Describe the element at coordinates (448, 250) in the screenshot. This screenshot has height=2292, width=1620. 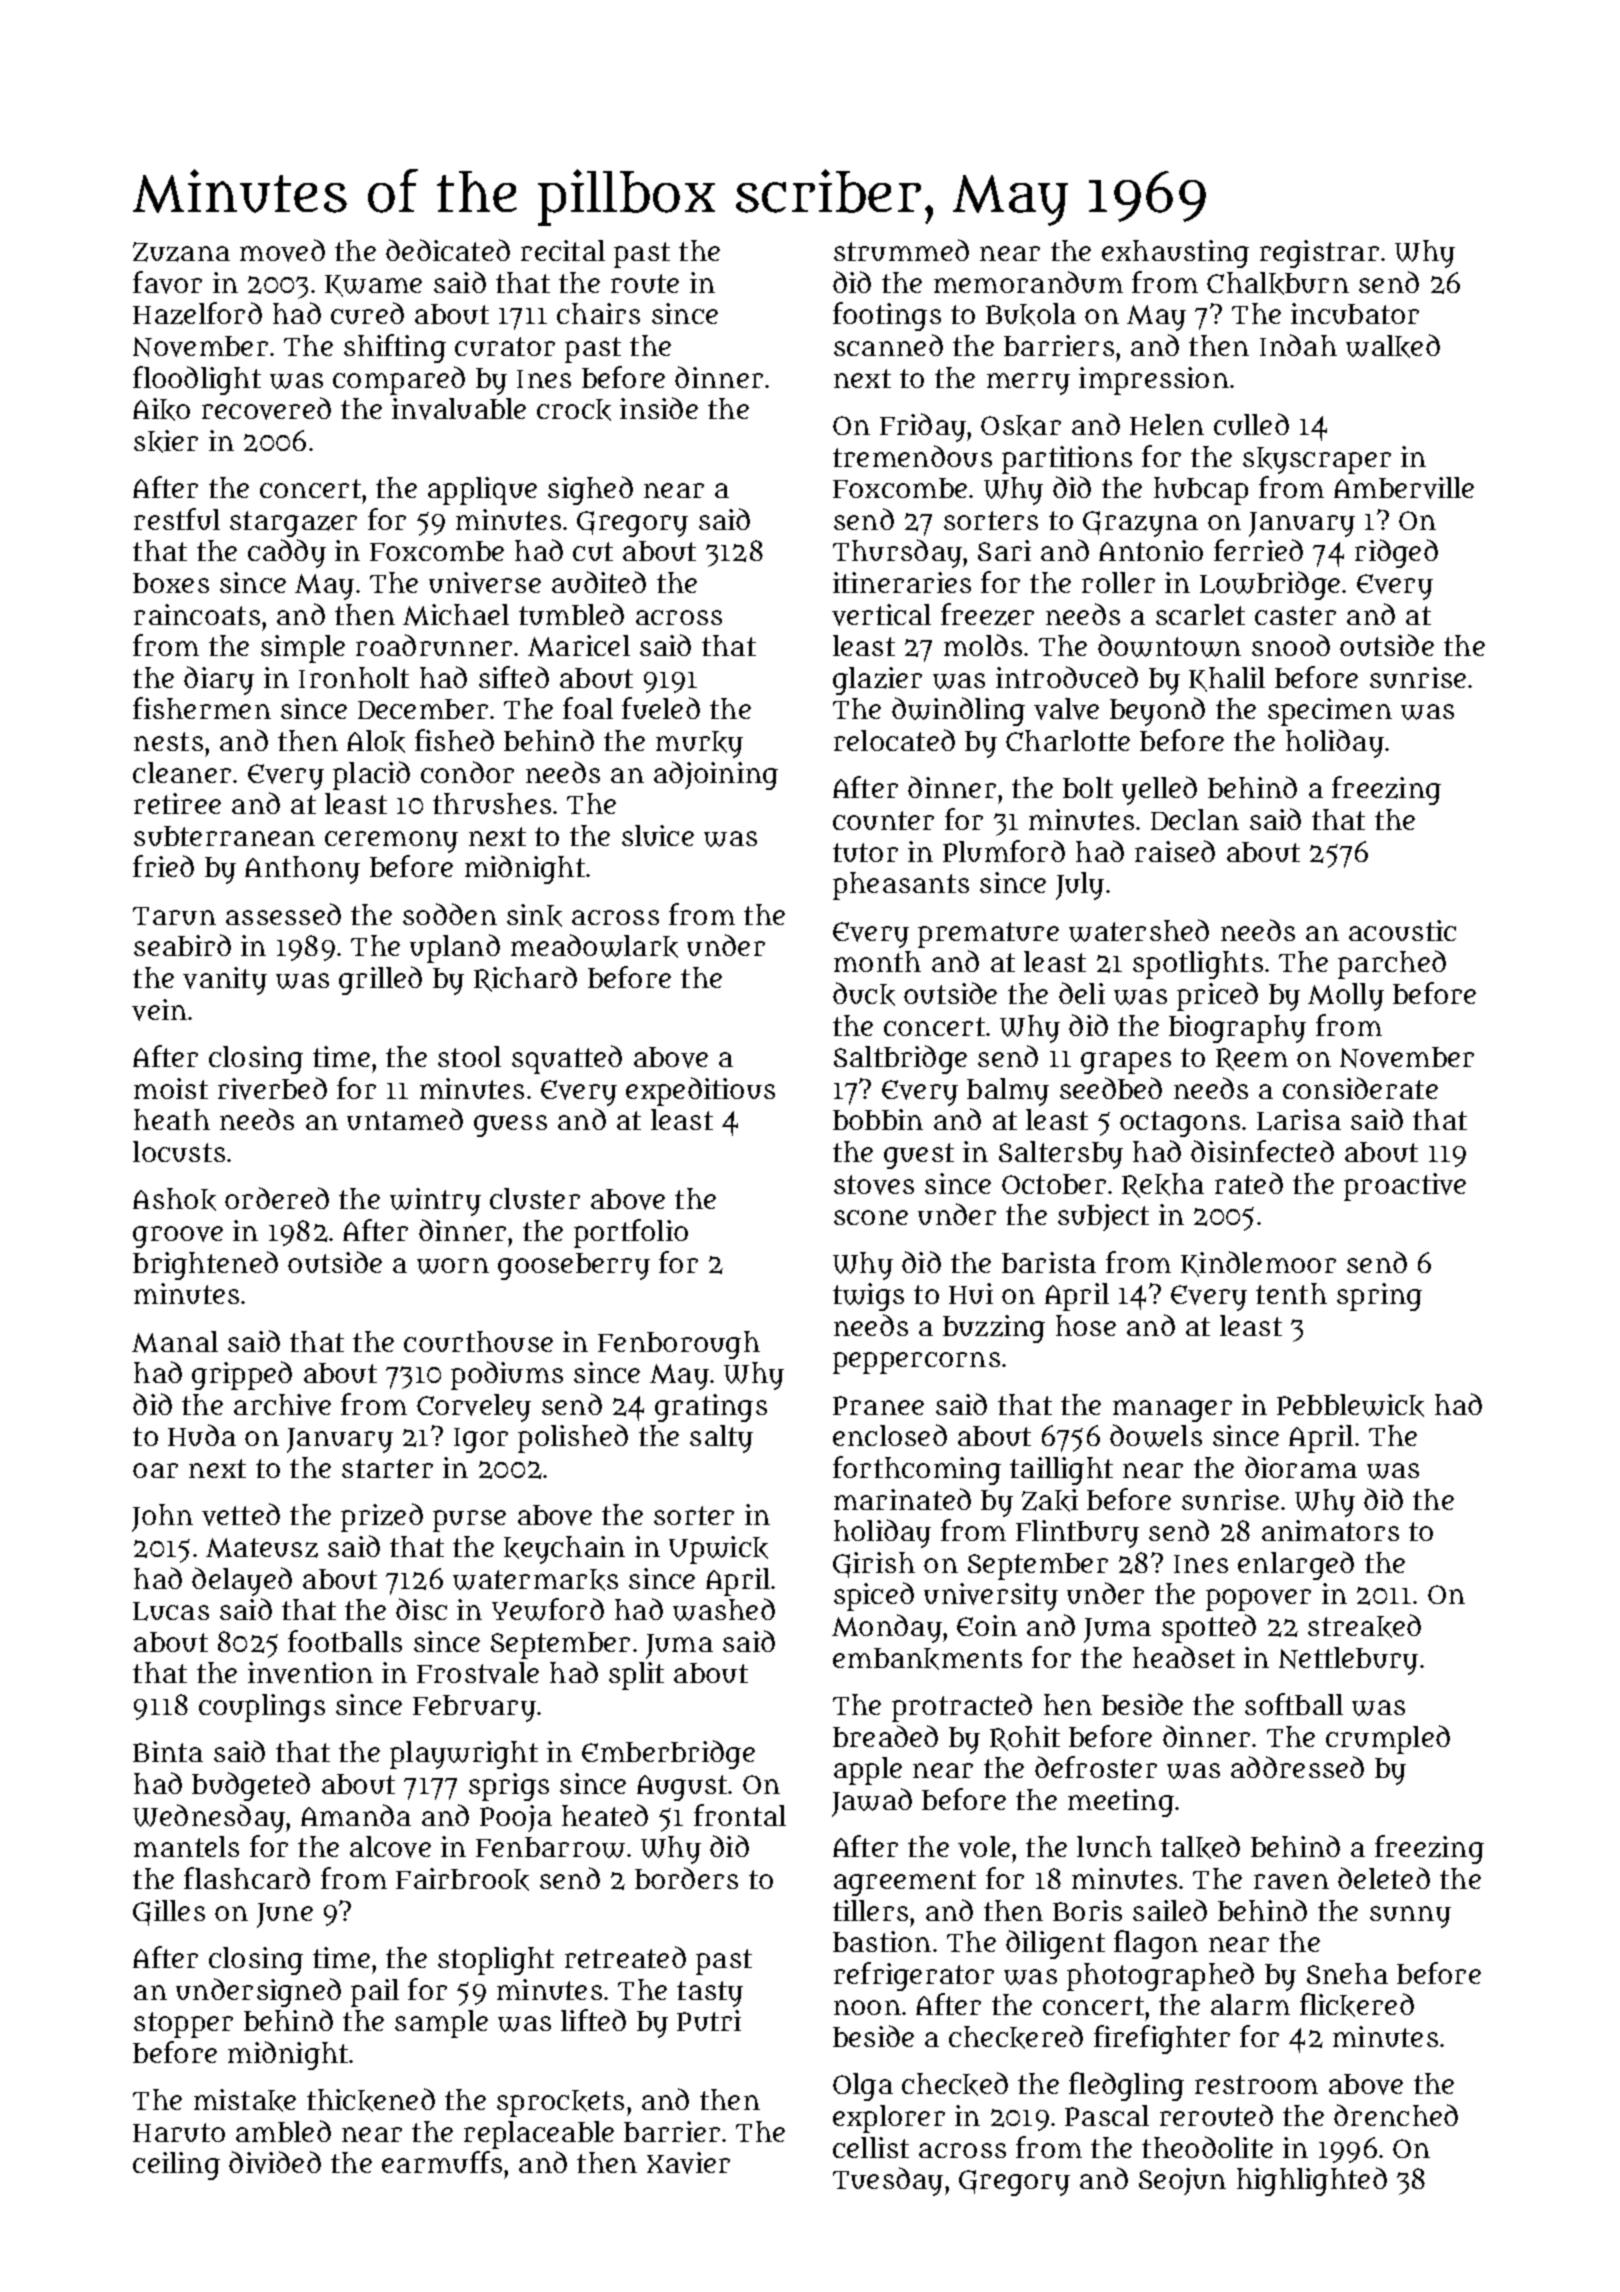
I see `dedicated` at that location.
